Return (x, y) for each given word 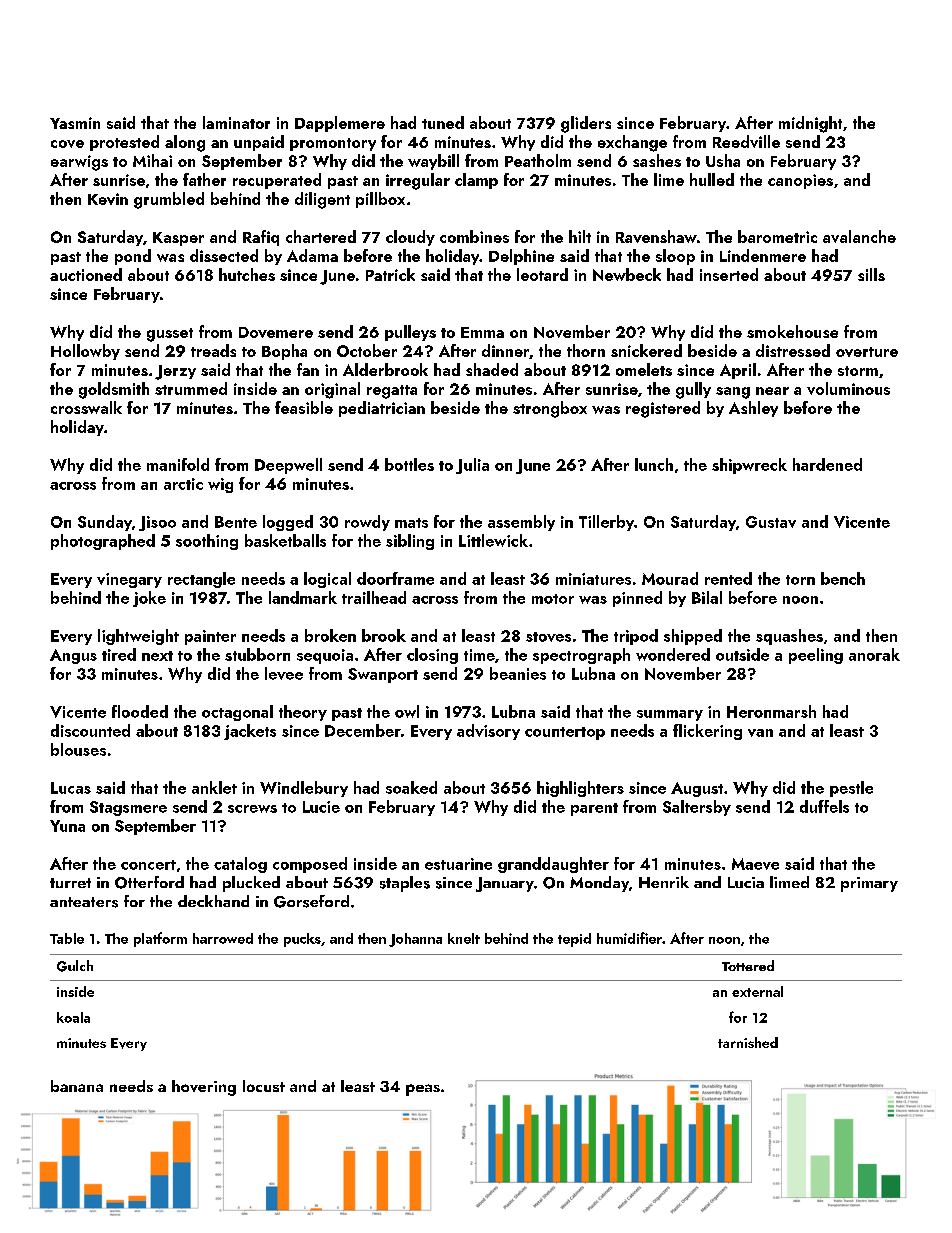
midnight (810, 124)
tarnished (748, 1042)
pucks (302, 940)
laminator (236, 122)
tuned (443, 122)
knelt (464, 938)
